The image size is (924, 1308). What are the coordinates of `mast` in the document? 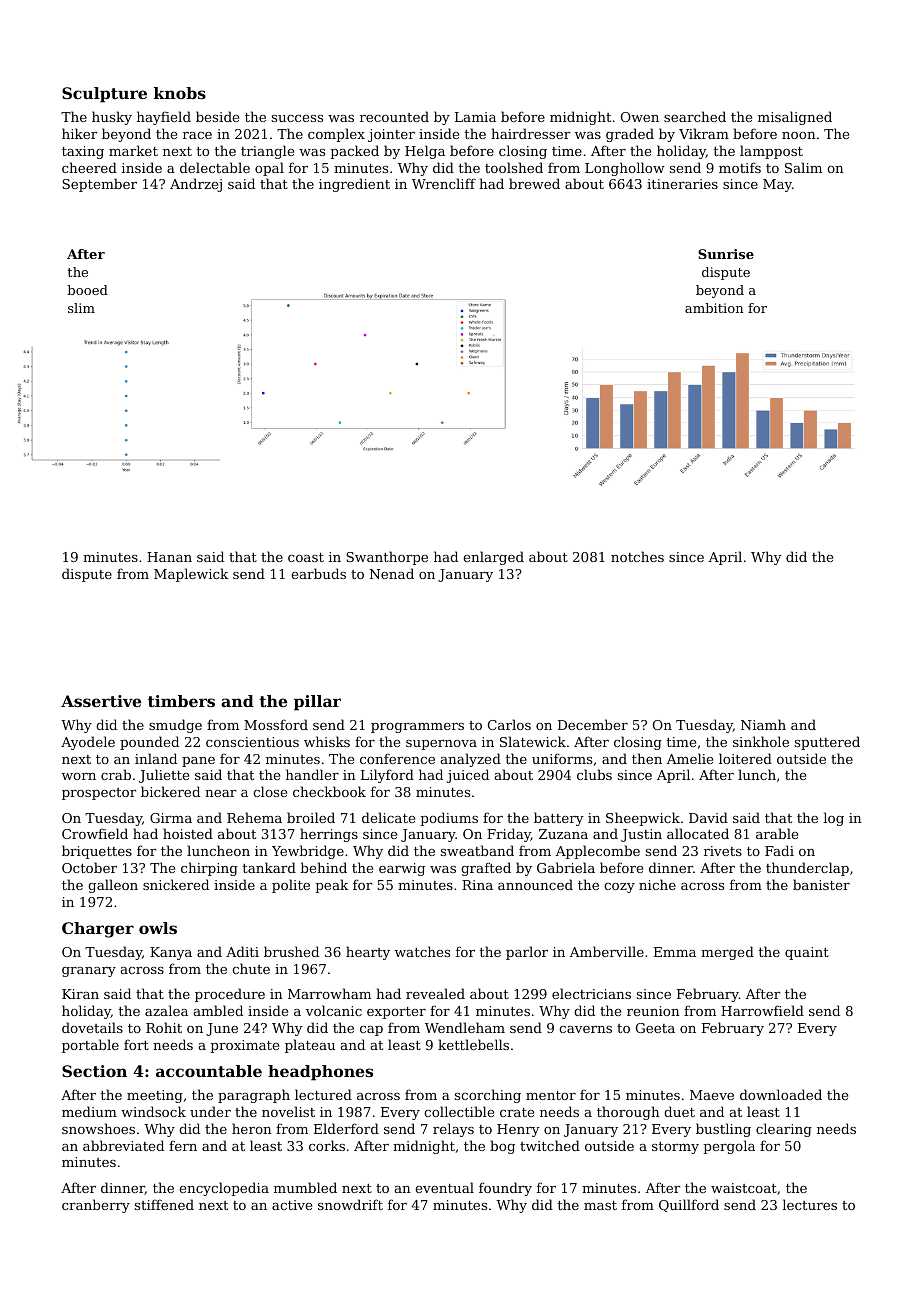 It's located at (600, 1205).
